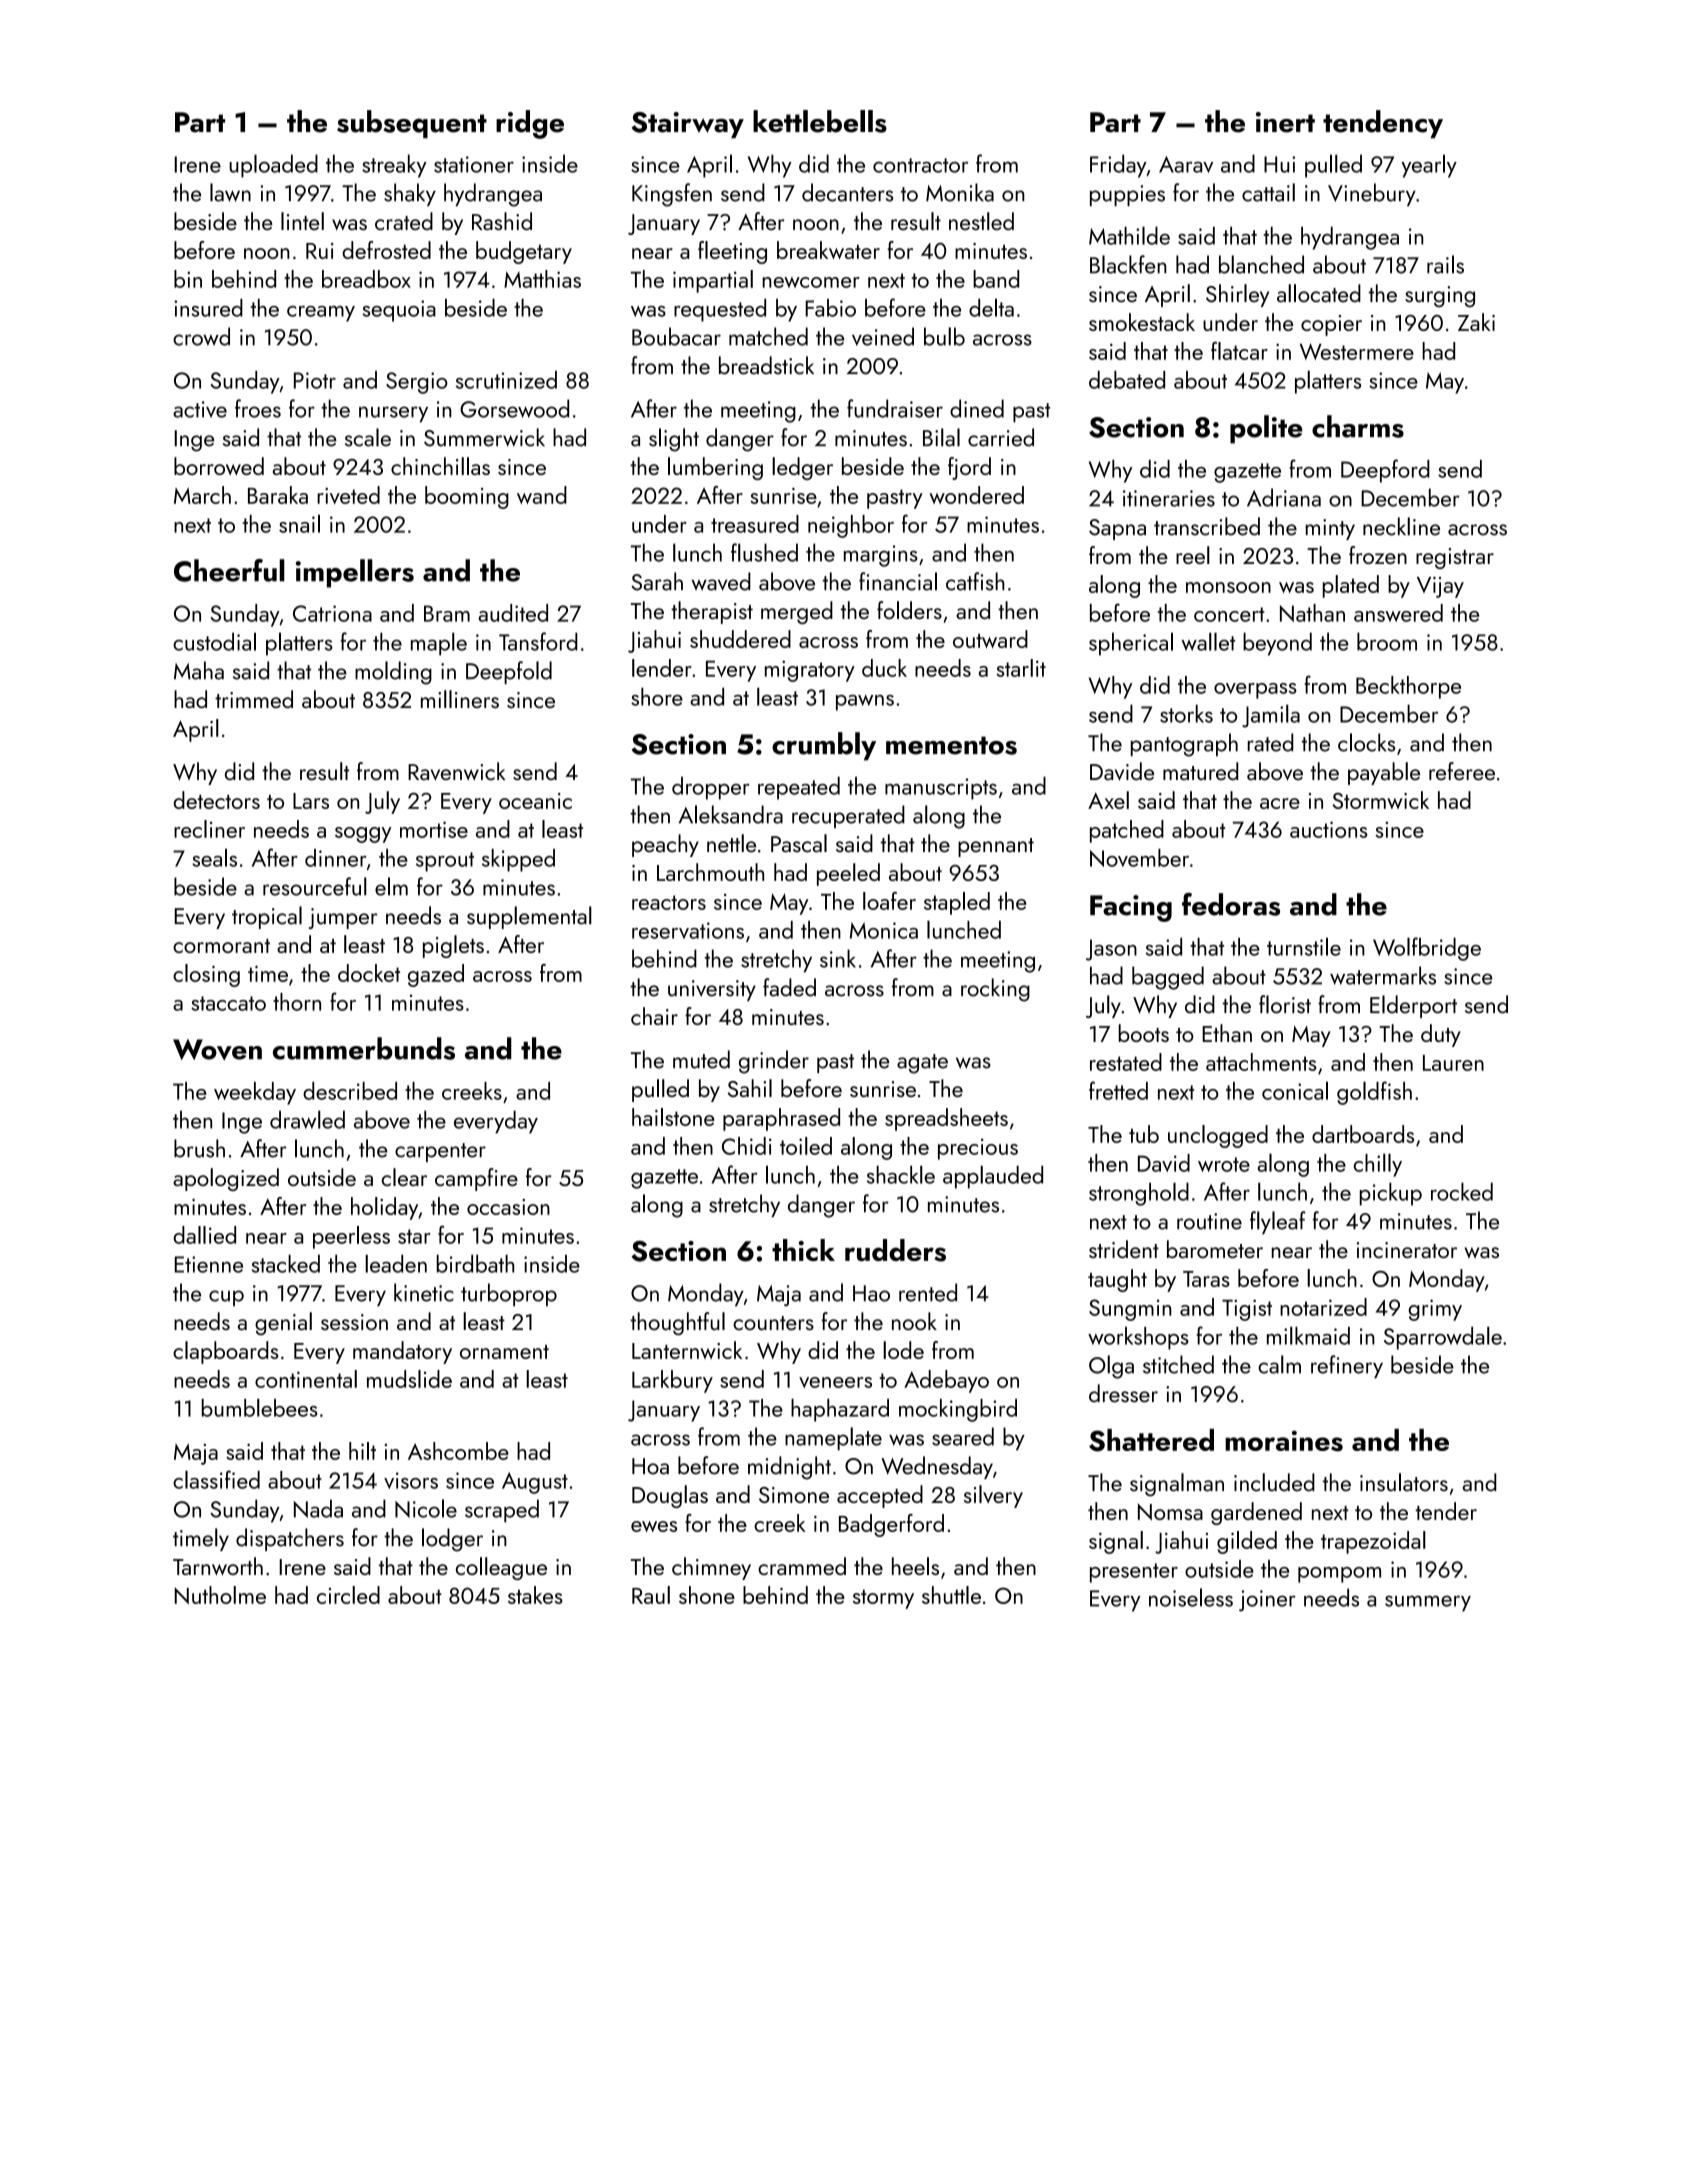  What do you see at coordinates (749, 1088) in the image?
I see `Sahil` at bounding box center [749, 1088].
